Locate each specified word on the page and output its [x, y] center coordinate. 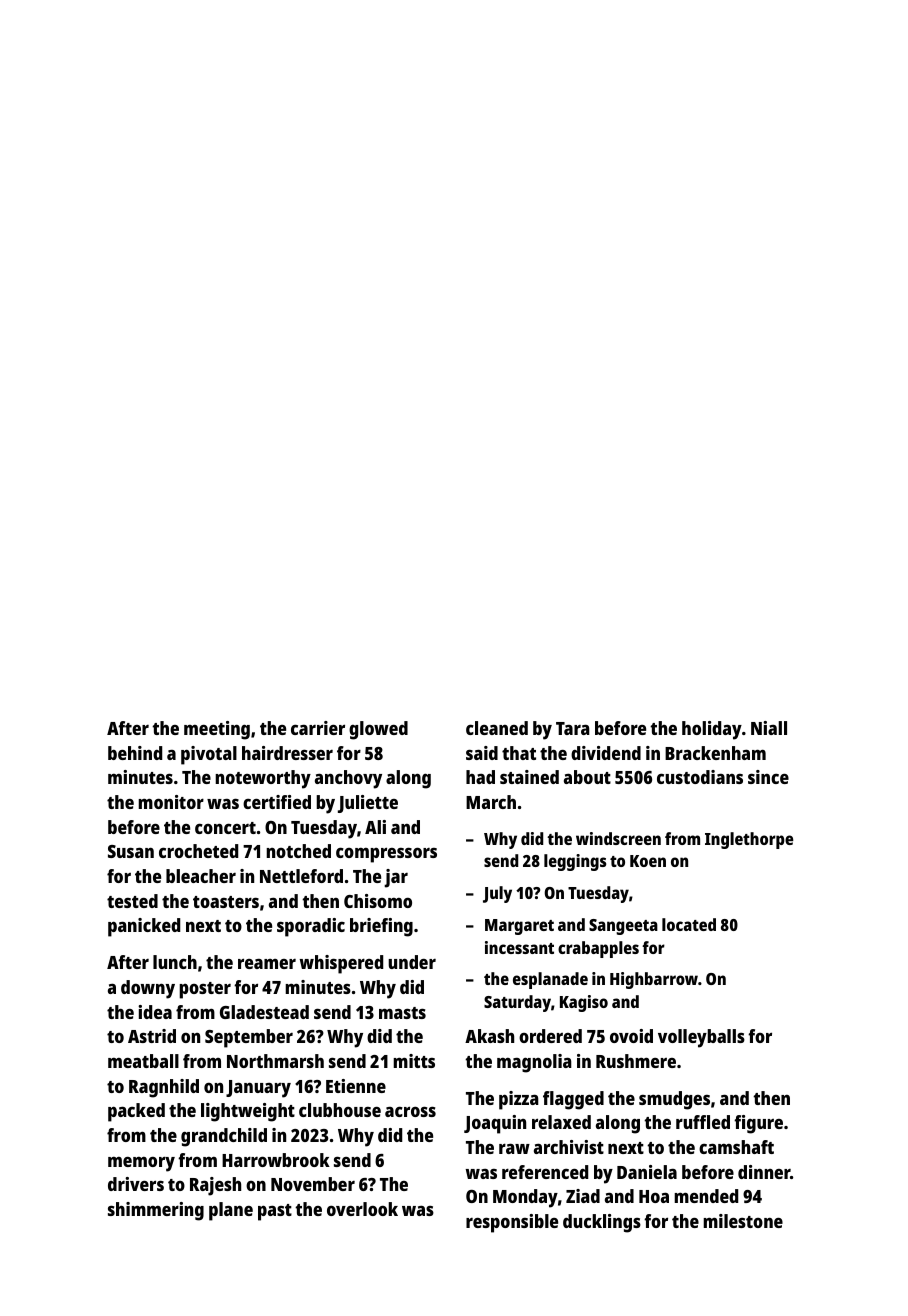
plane [231, 1211]
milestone [743, 1221]
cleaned [497, 728]
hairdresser [287, 753]
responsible [512, 1223]
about [587, 777]
